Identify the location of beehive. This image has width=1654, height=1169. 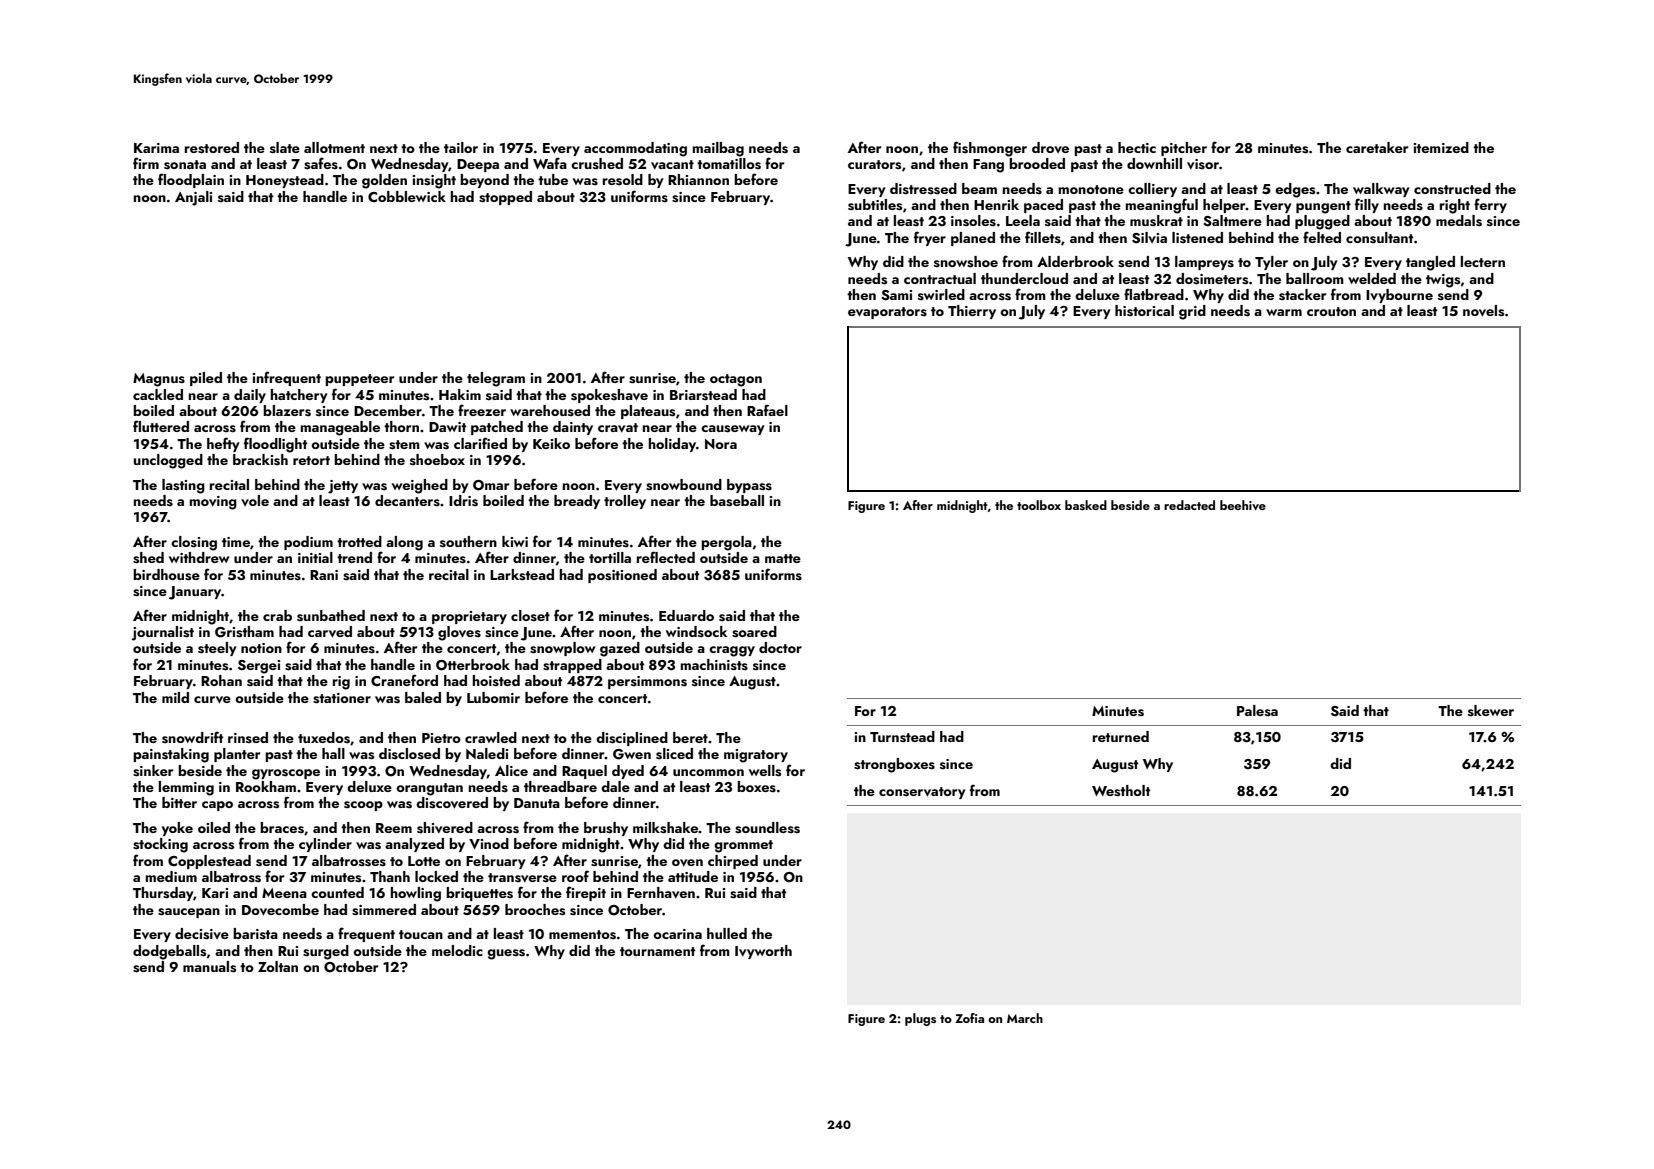
(1243, 505).
